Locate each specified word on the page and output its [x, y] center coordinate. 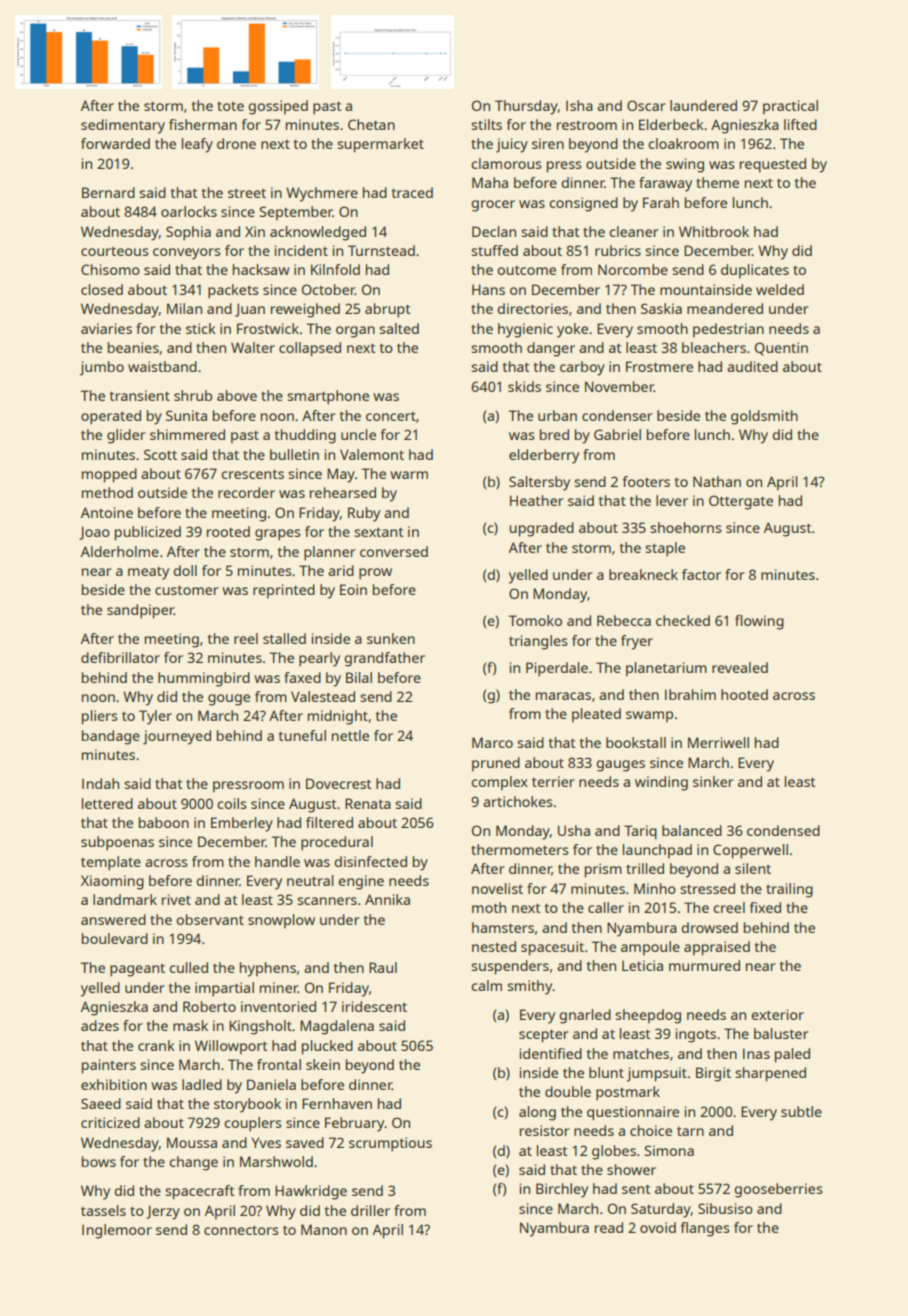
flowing [759, 622]
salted [399, 328]
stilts [486, 124]
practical [790, 107]
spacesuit [552, 948]
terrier [553, 781]
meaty [148, 573]
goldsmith [764, 417]
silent [753, 868]
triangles [538, 642]
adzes [100, 1025]
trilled [645, 868]
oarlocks [189, 211]
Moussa [192, 1142]
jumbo [102, 368]
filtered [329, 822]
